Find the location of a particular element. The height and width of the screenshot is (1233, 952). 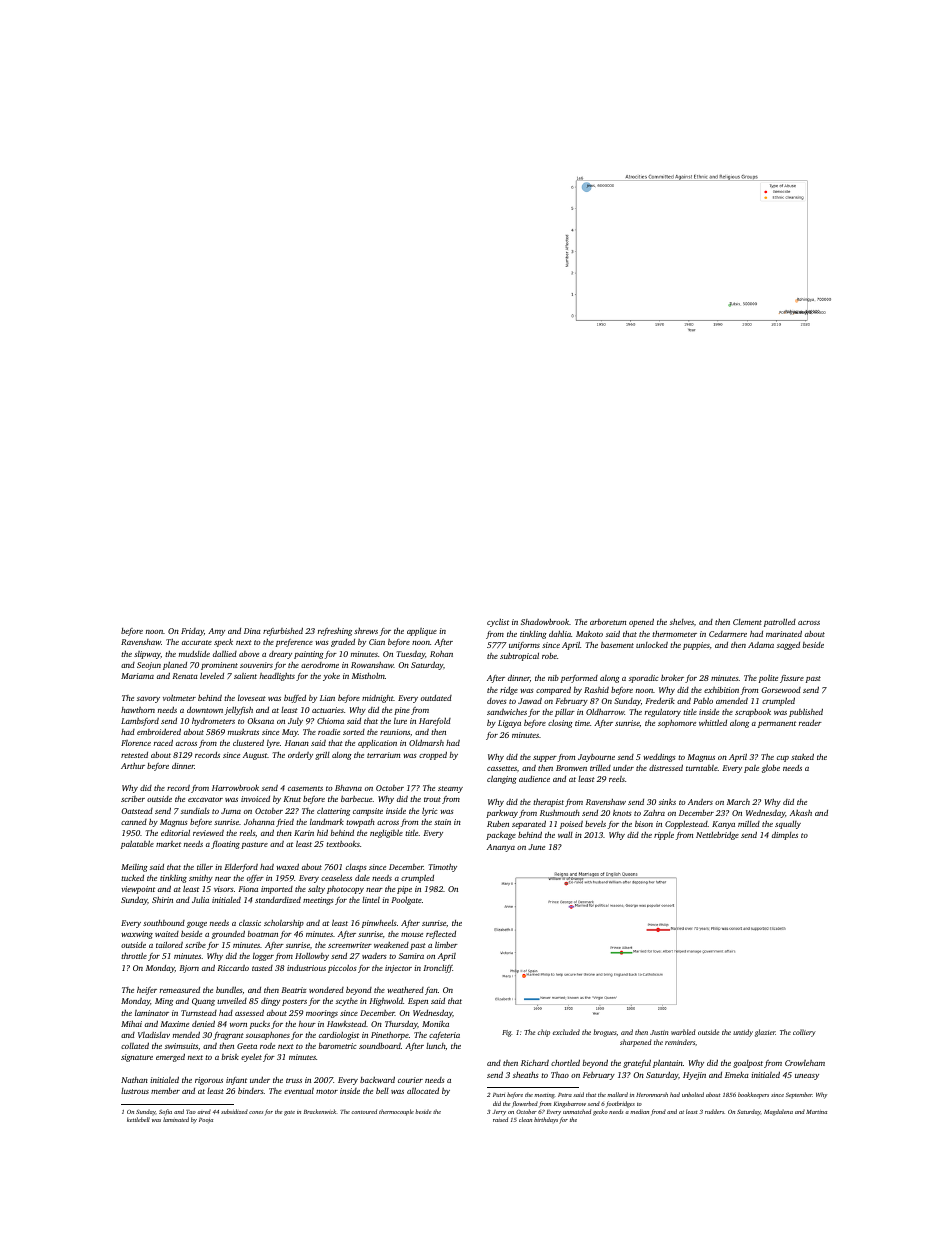

terrarium is located at coordinates (383, 755).
